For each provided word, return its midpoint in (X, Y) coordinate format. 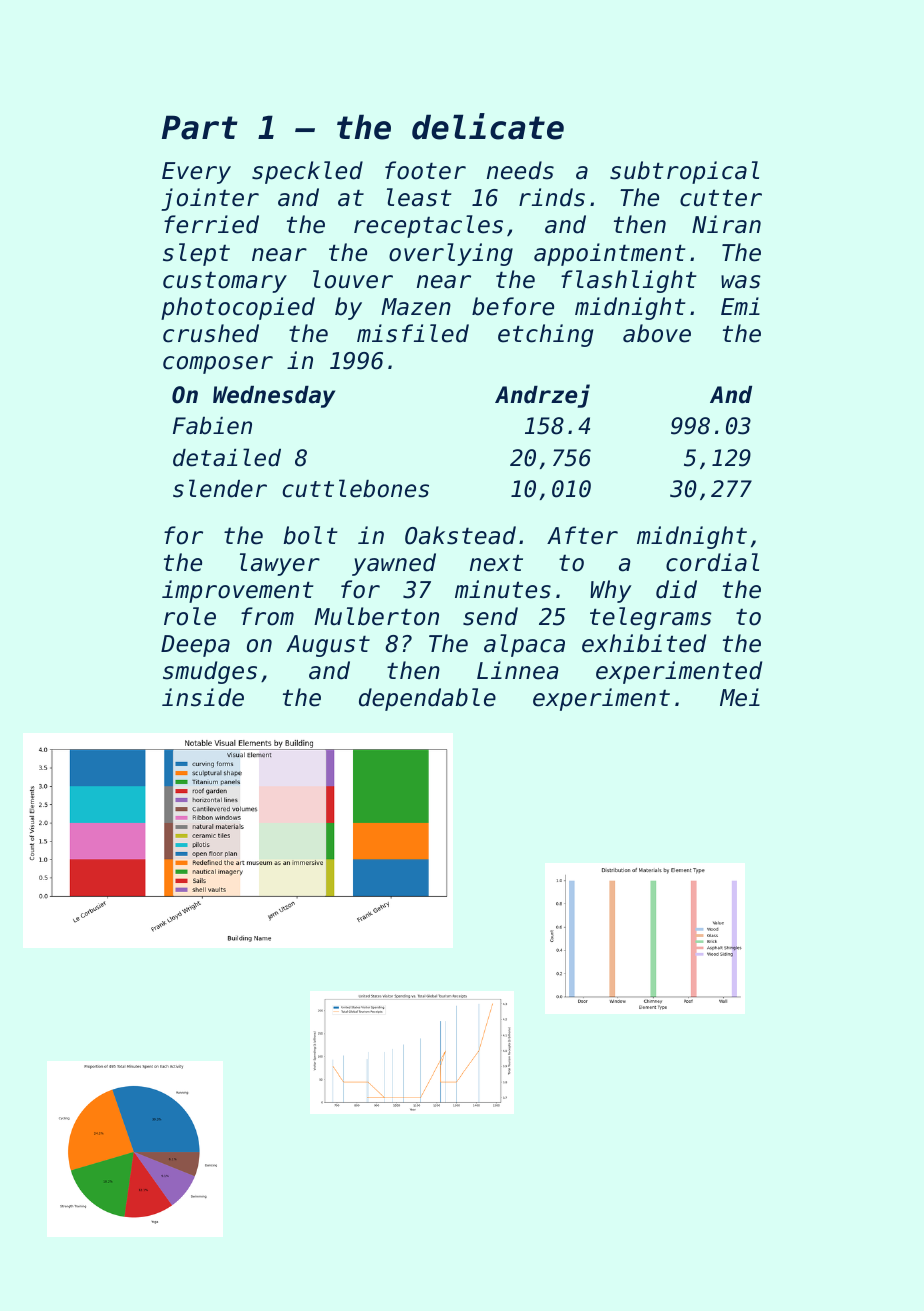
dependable (427, 699)
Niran (726, 224)
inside (203, 697)
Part (200, 127)
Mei (740, 697)
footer (425, 170)
